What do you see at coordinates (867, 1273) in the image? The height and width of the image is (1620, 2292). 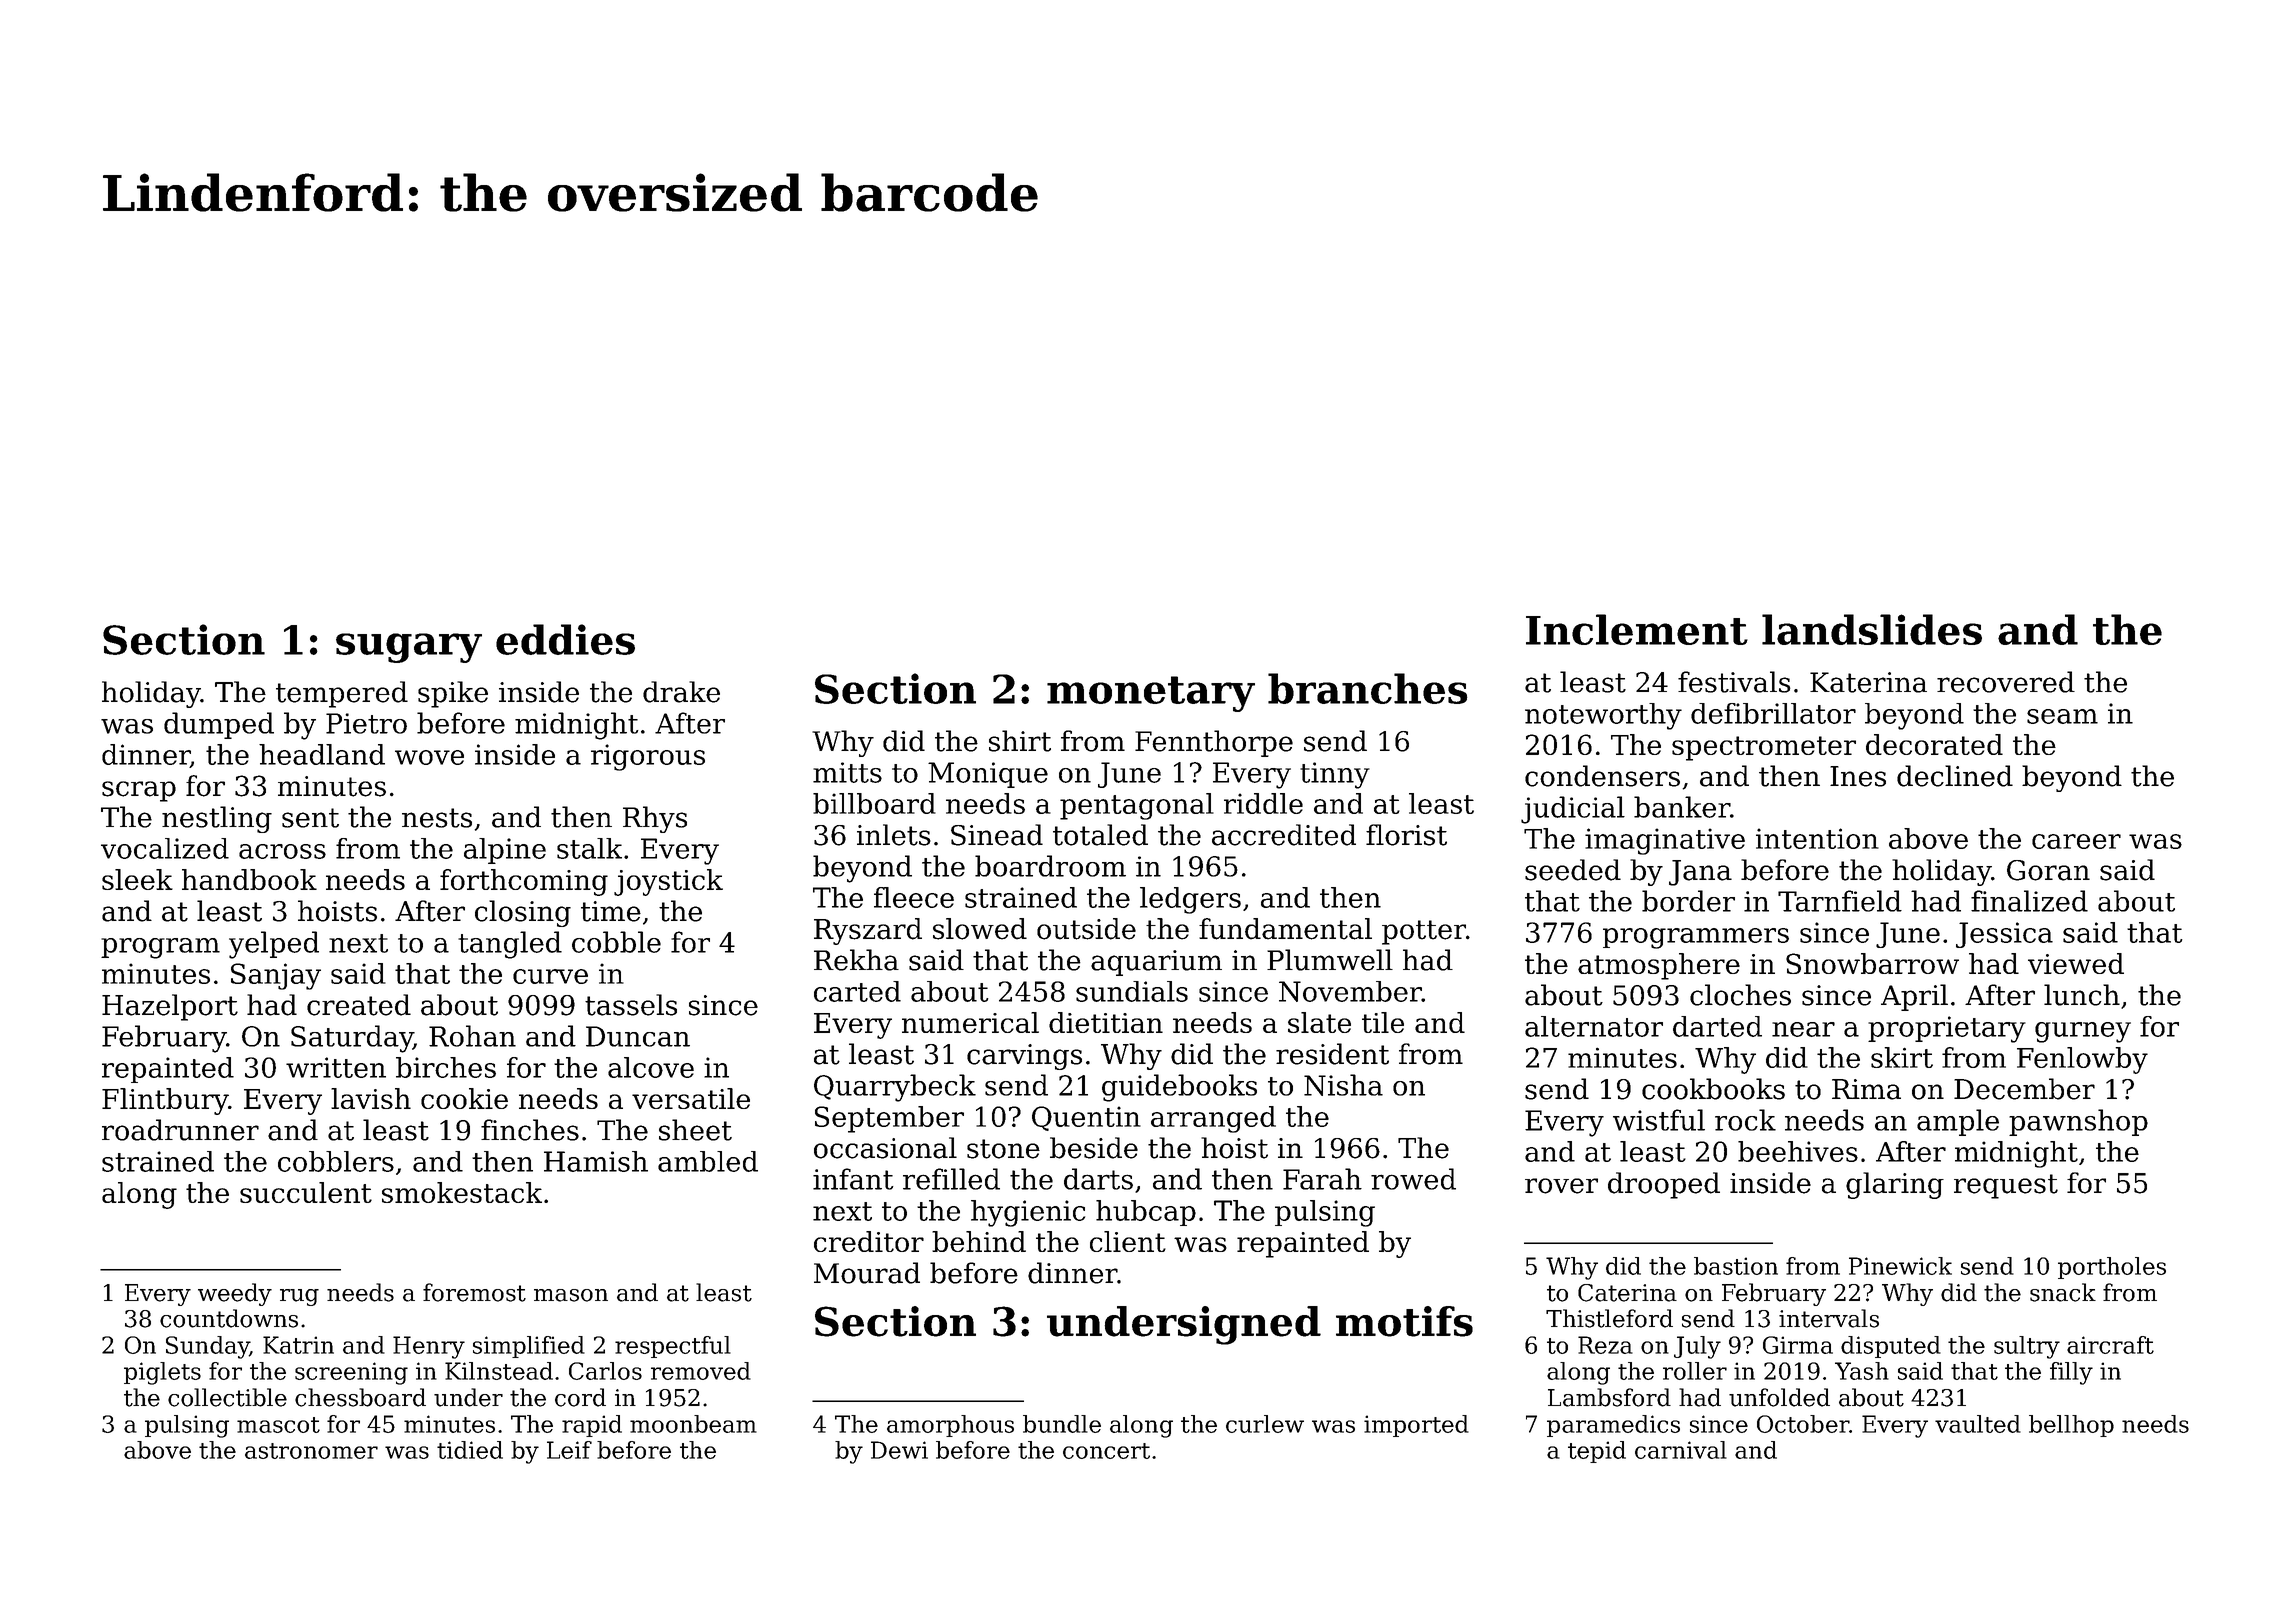 I see `Mourad` at bounding box center [867, 1273].
